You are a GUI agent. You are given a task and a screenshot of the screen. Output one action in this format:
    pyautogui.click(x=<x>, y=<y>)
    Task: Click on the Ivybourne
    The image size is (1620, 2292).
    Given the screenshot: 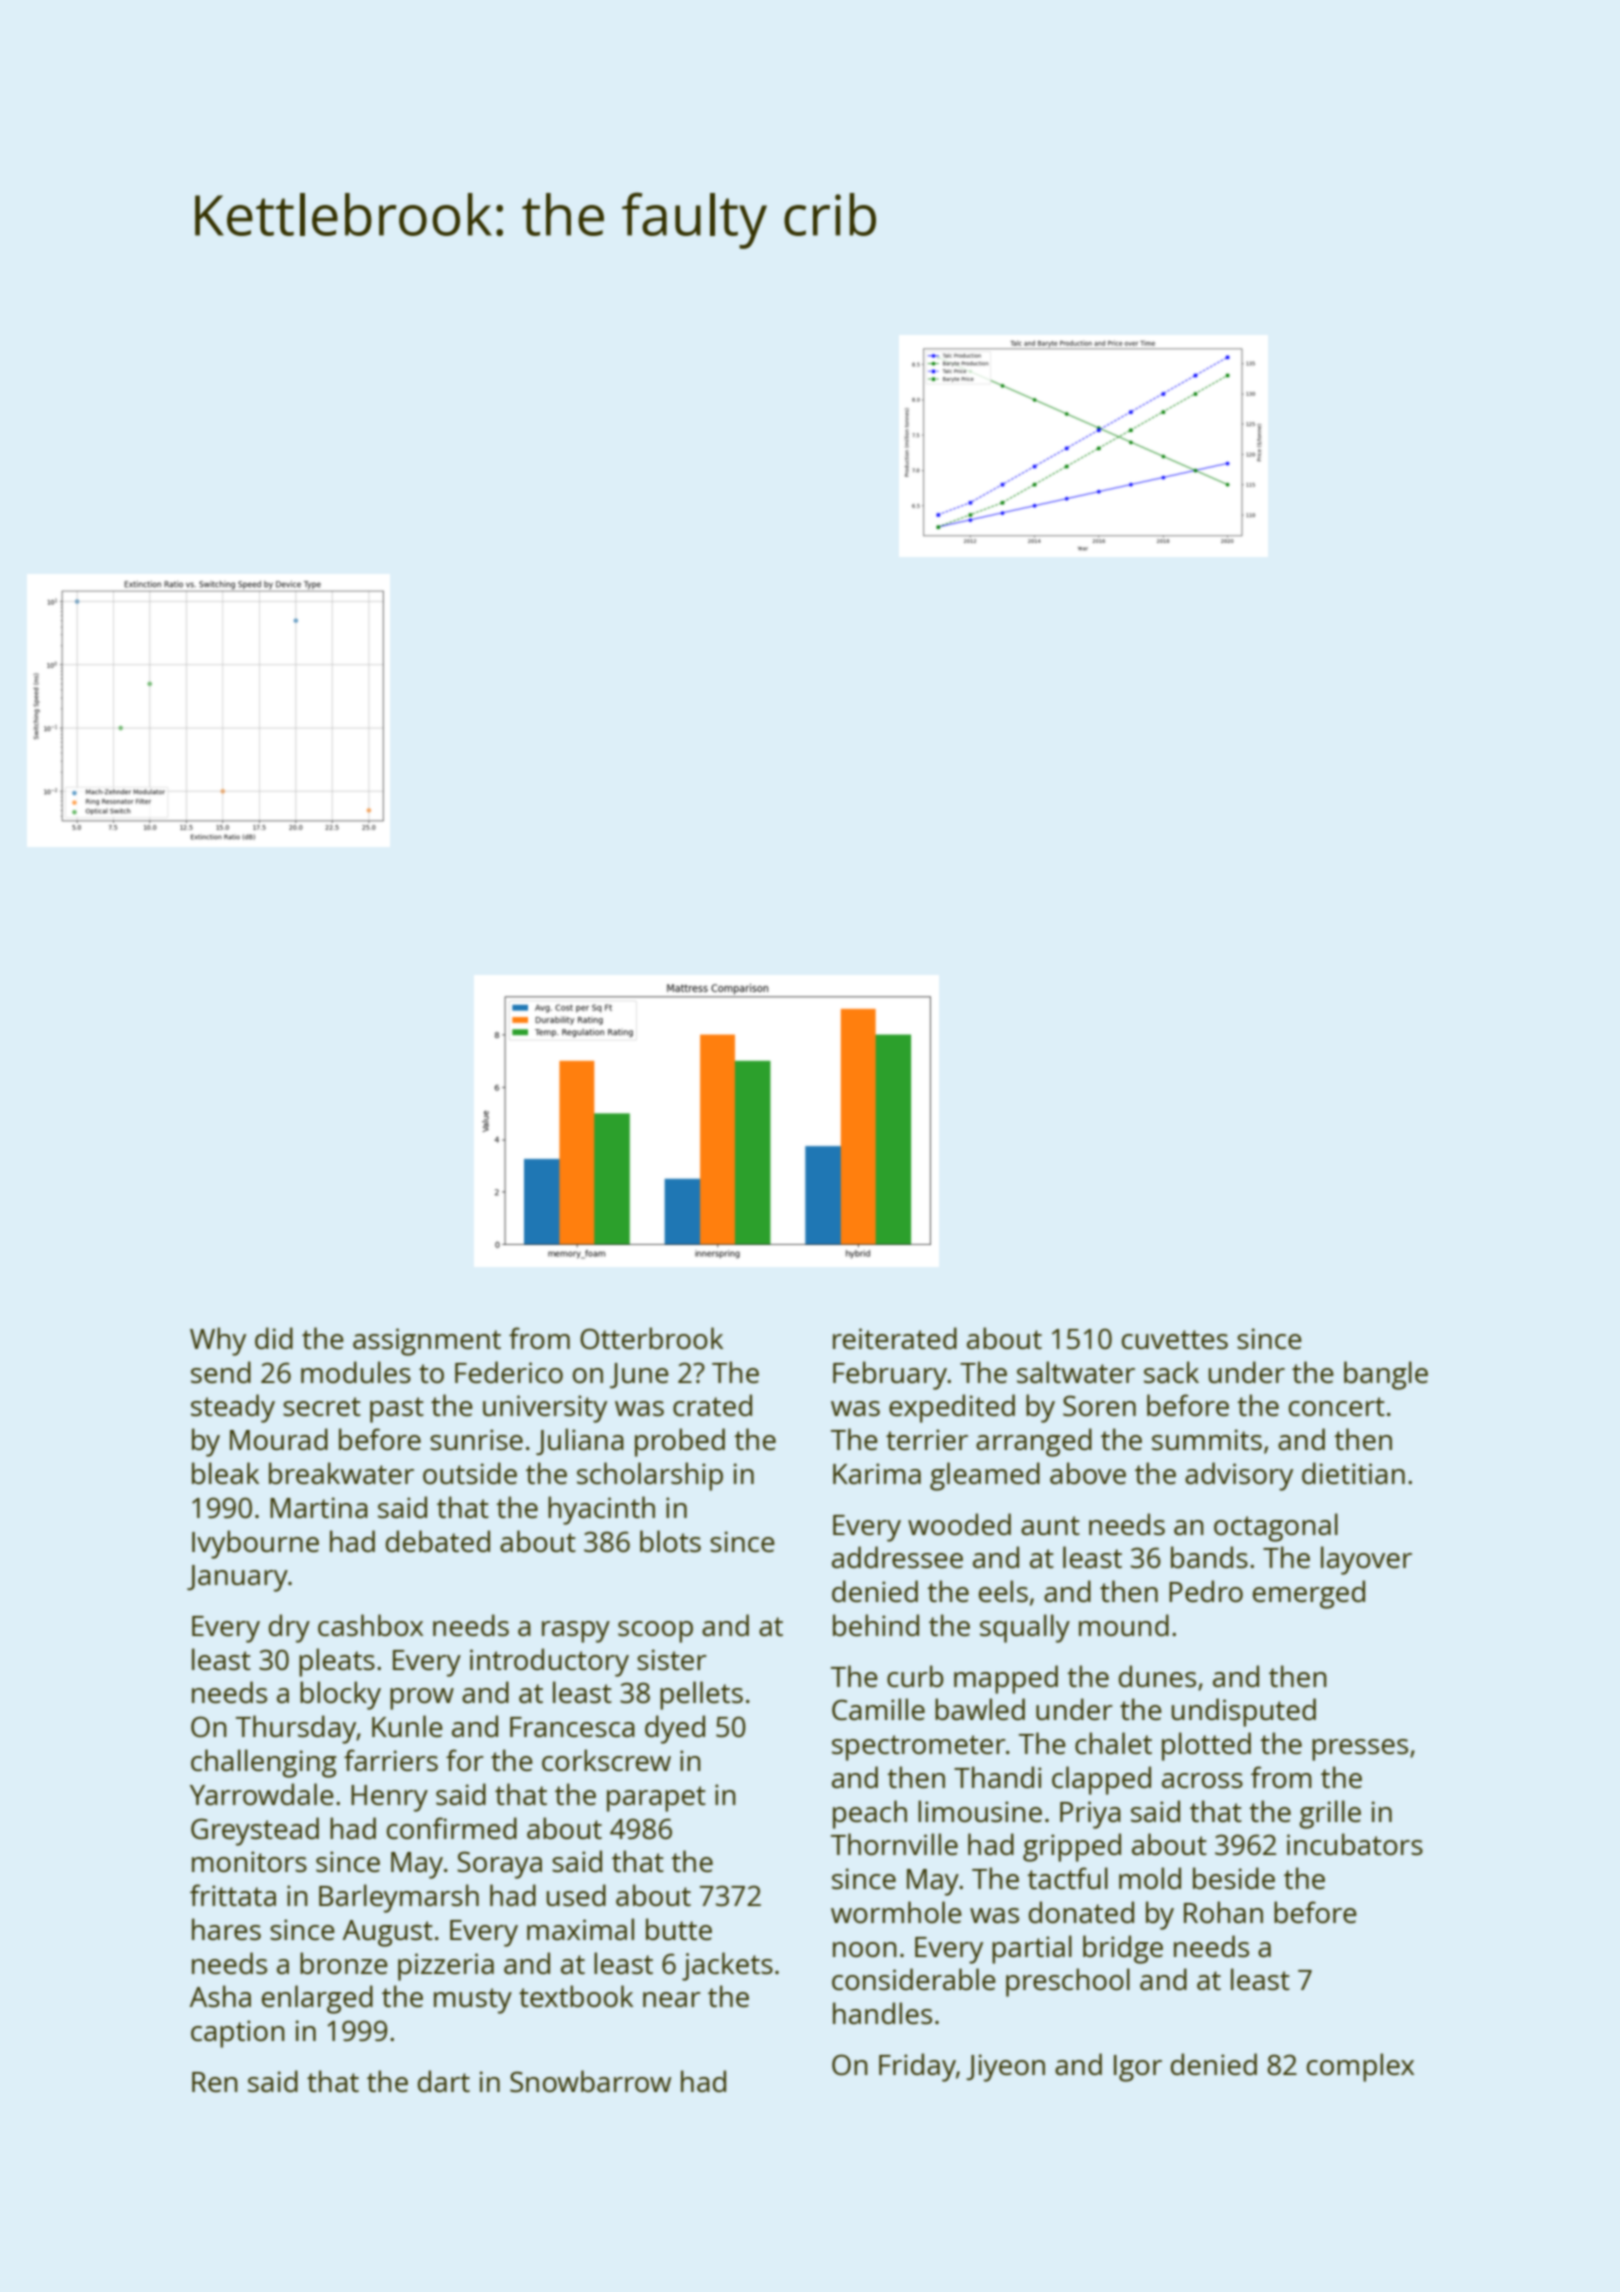 What is the action you would take?
    pyautogui.click(x=255, y=1544)
